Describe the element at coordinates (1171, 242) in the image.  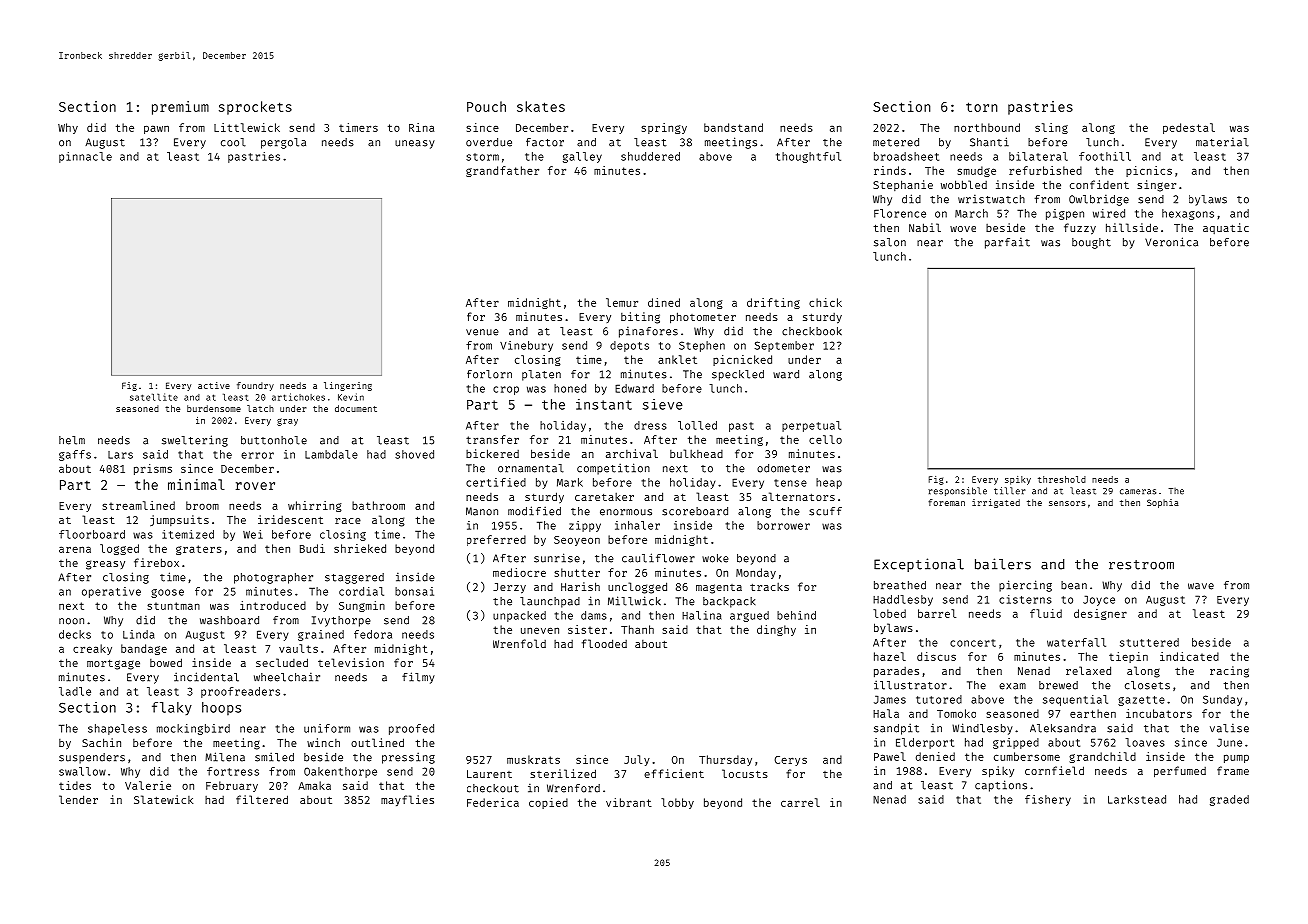
I see `Veronica` at that location.
